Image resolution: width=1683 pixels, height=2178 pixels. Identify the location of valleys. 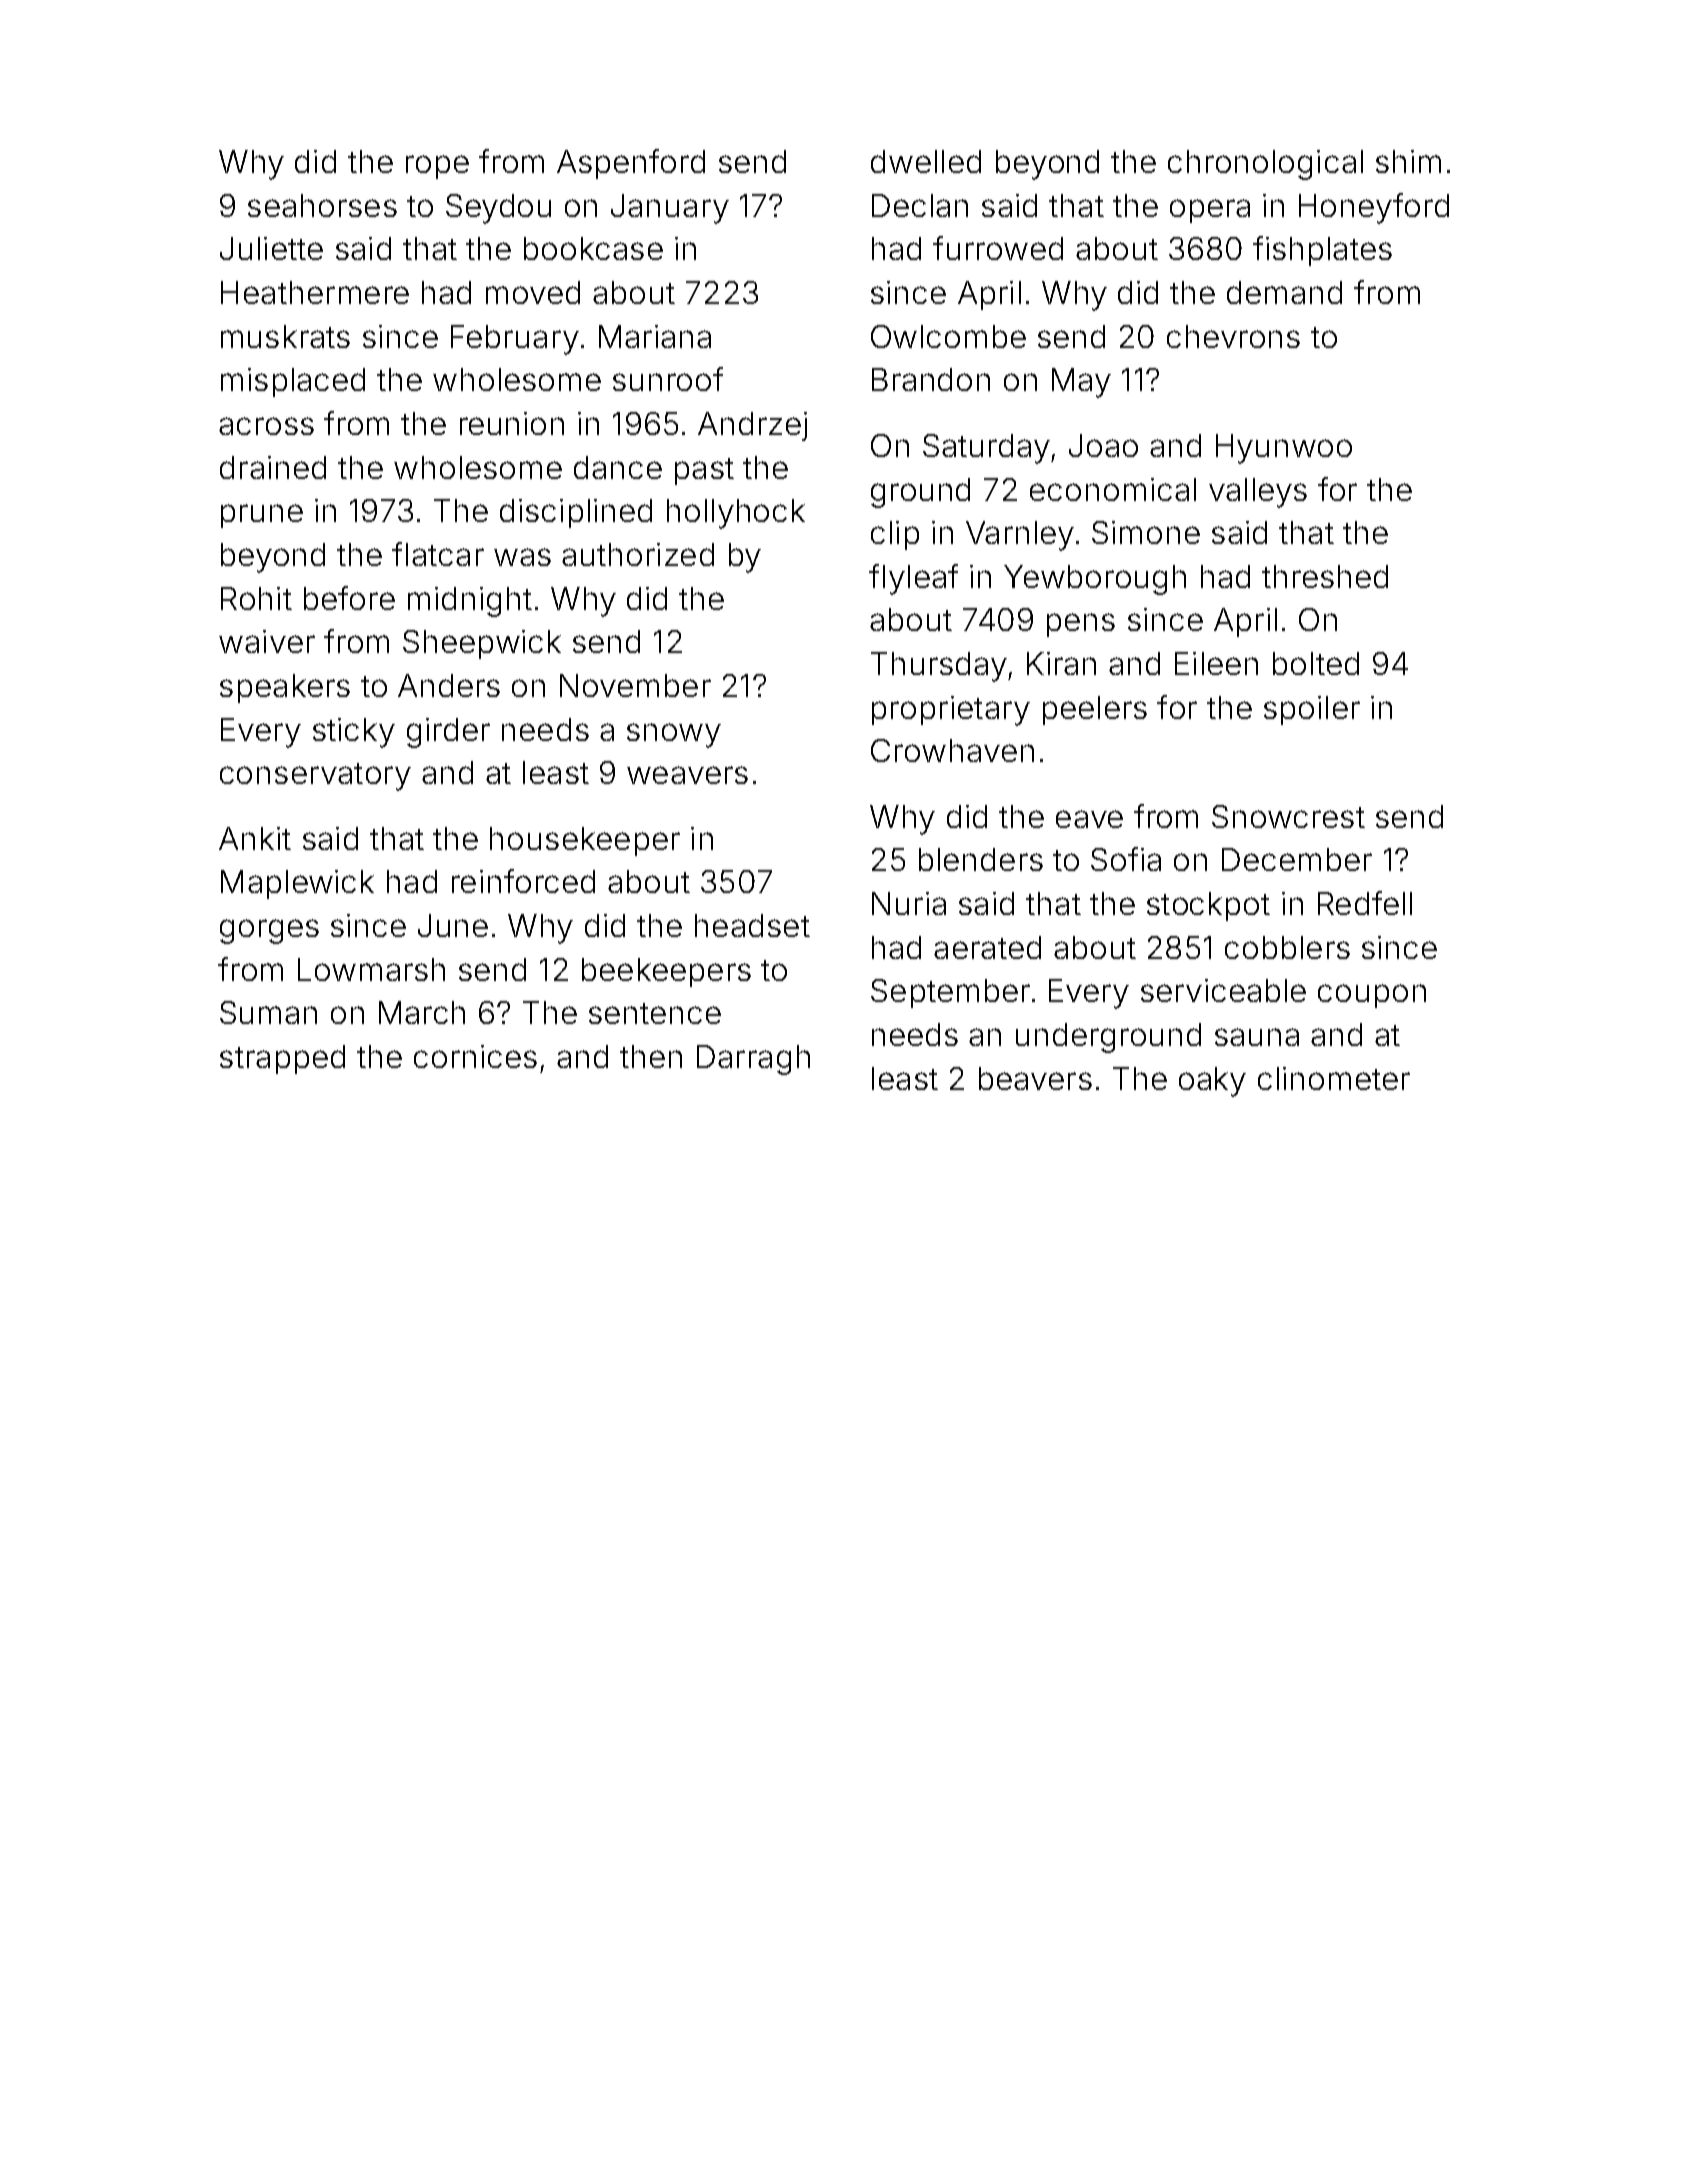
(1258, 493).
